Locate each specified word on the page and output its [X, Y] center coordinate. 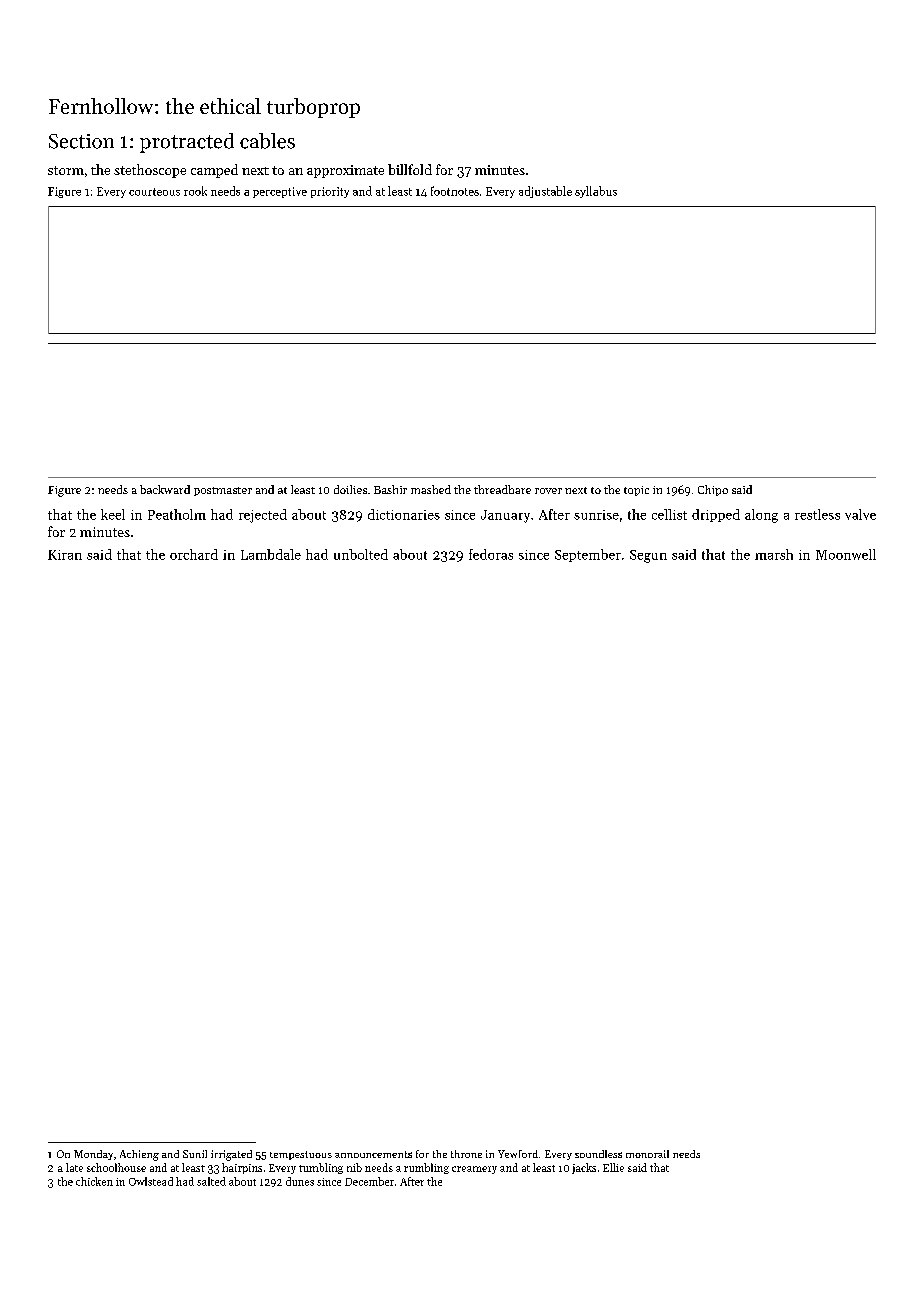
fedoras [491, 554]
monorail [647, 1154]
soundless [598, 1154]
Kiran [65, 555]
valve [860, 514]
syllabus [596, 192]
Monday [93, 1155]
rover [548, 491]
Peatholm [177, 514]
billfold [410, 169]
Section [81, 141]
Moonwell [846, 554]
